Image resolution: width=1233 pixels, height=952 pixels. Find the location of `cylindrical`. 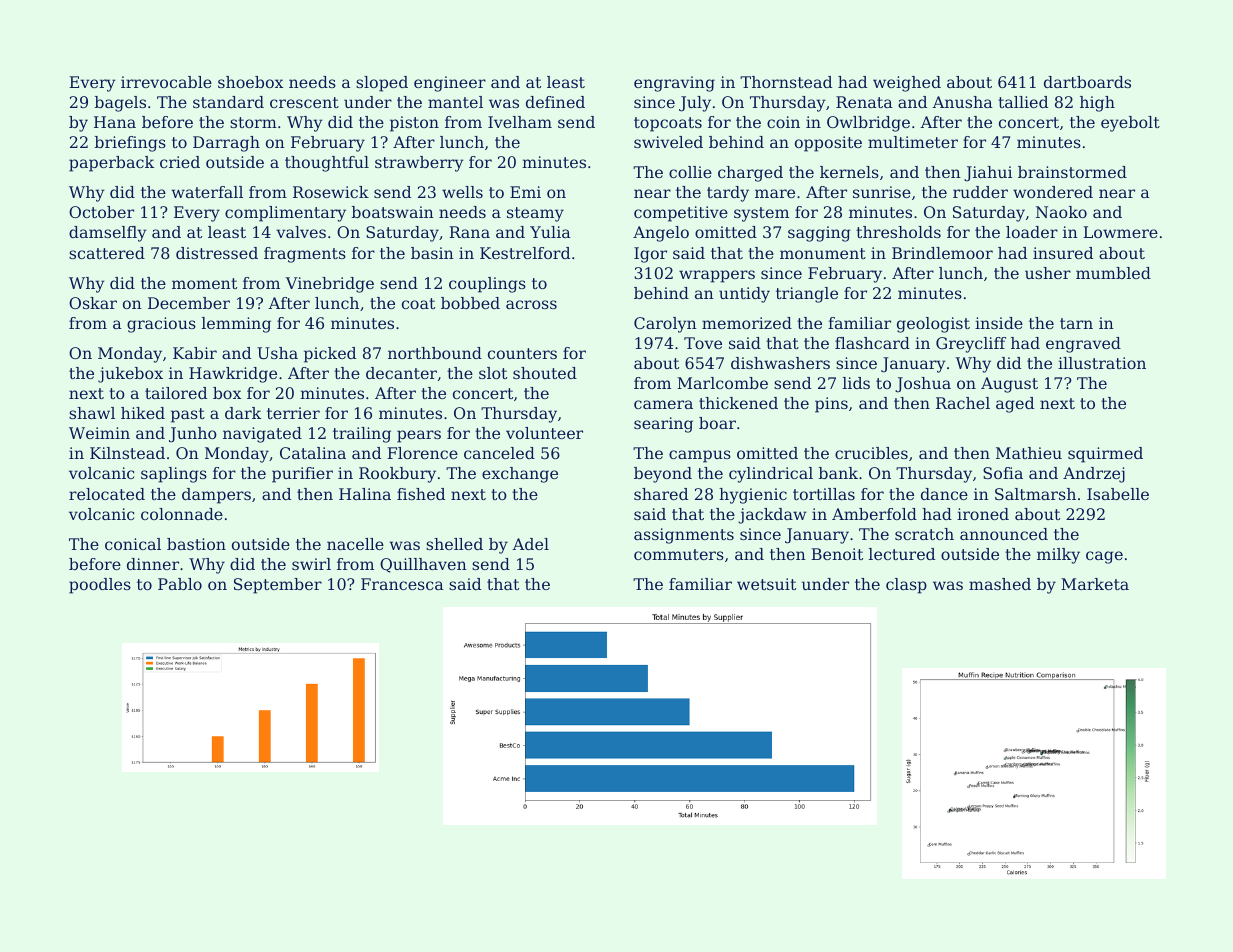

cylindrical is located at coordinates (771, 475).
